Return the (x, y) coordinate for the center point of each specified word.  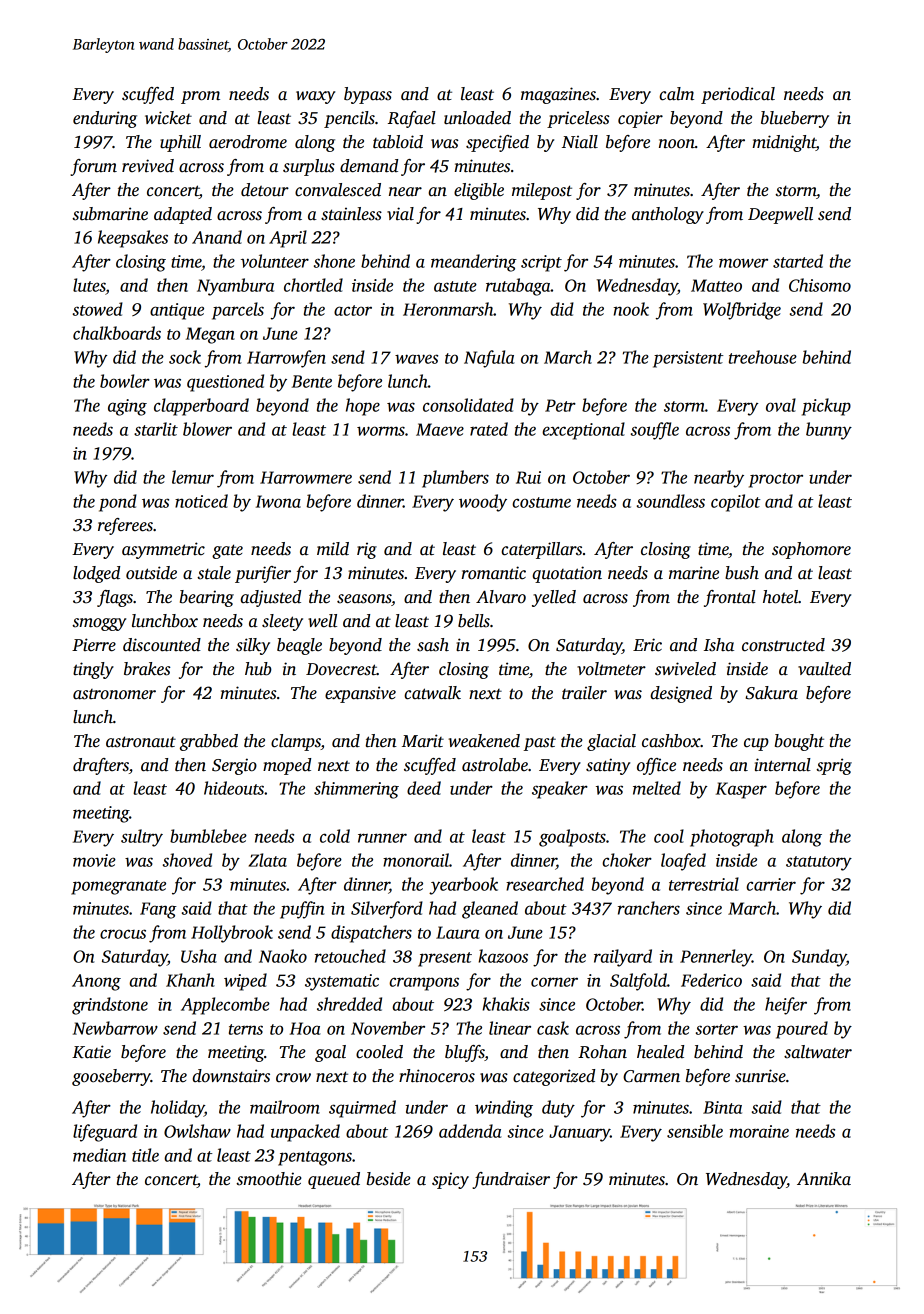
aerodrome (248, 142)
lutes (89, 285)
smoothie (269, 1179)
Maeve (440, 429)
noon (677, 144)
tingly (93, 670)
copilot (735, 503)
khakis (506, 1004)
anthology (668, 215)
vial (400, 214)
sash (433, 645)
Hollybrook (232, 934)
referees (125, 526)
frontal (730, 598)
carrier (771, 884)
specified (497, 143)
